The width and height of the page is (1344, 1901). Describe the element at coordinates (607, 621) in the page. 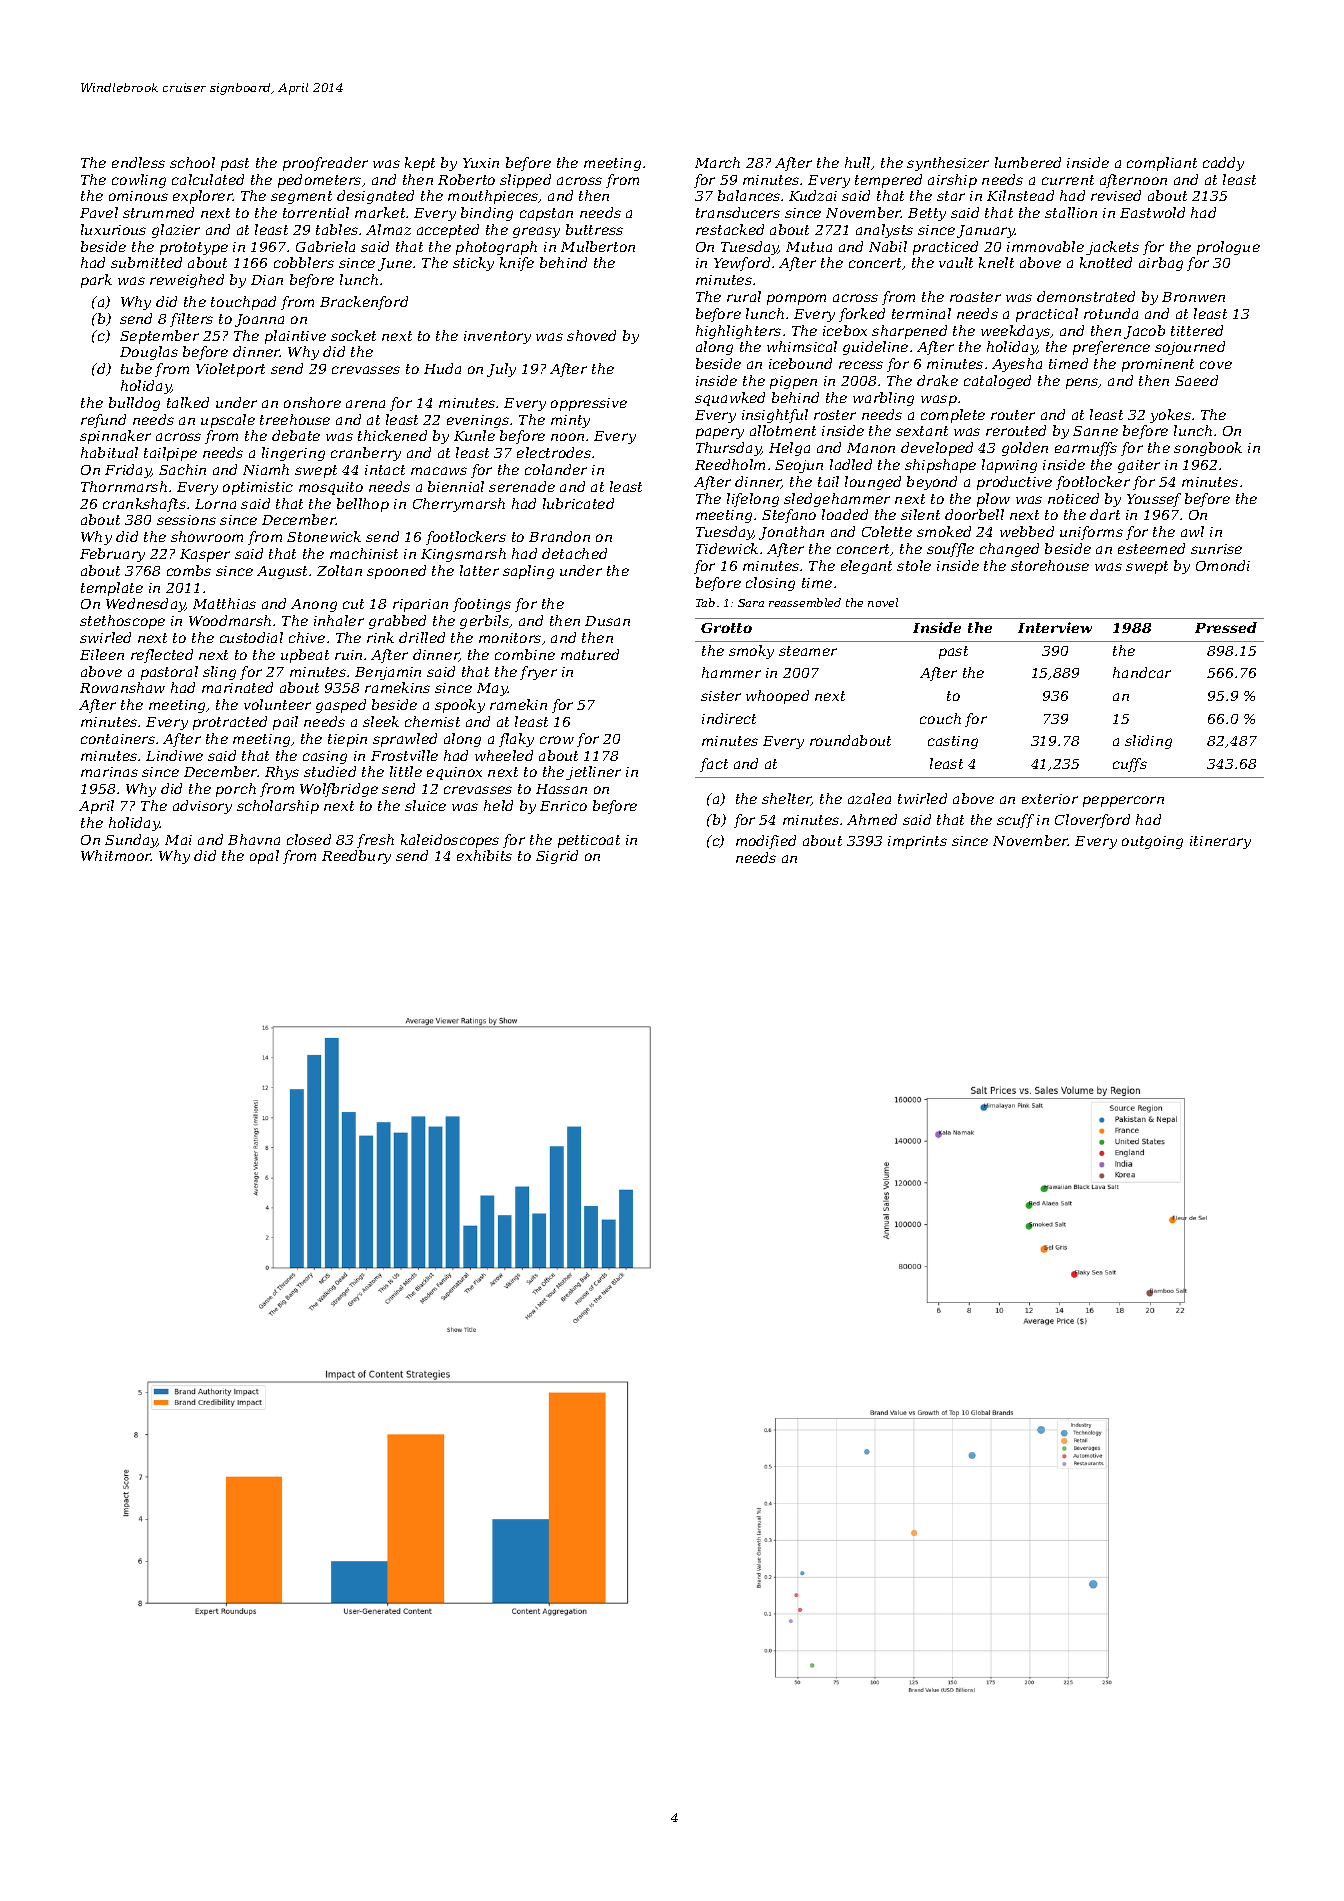

I see `Dusan` at that location.
